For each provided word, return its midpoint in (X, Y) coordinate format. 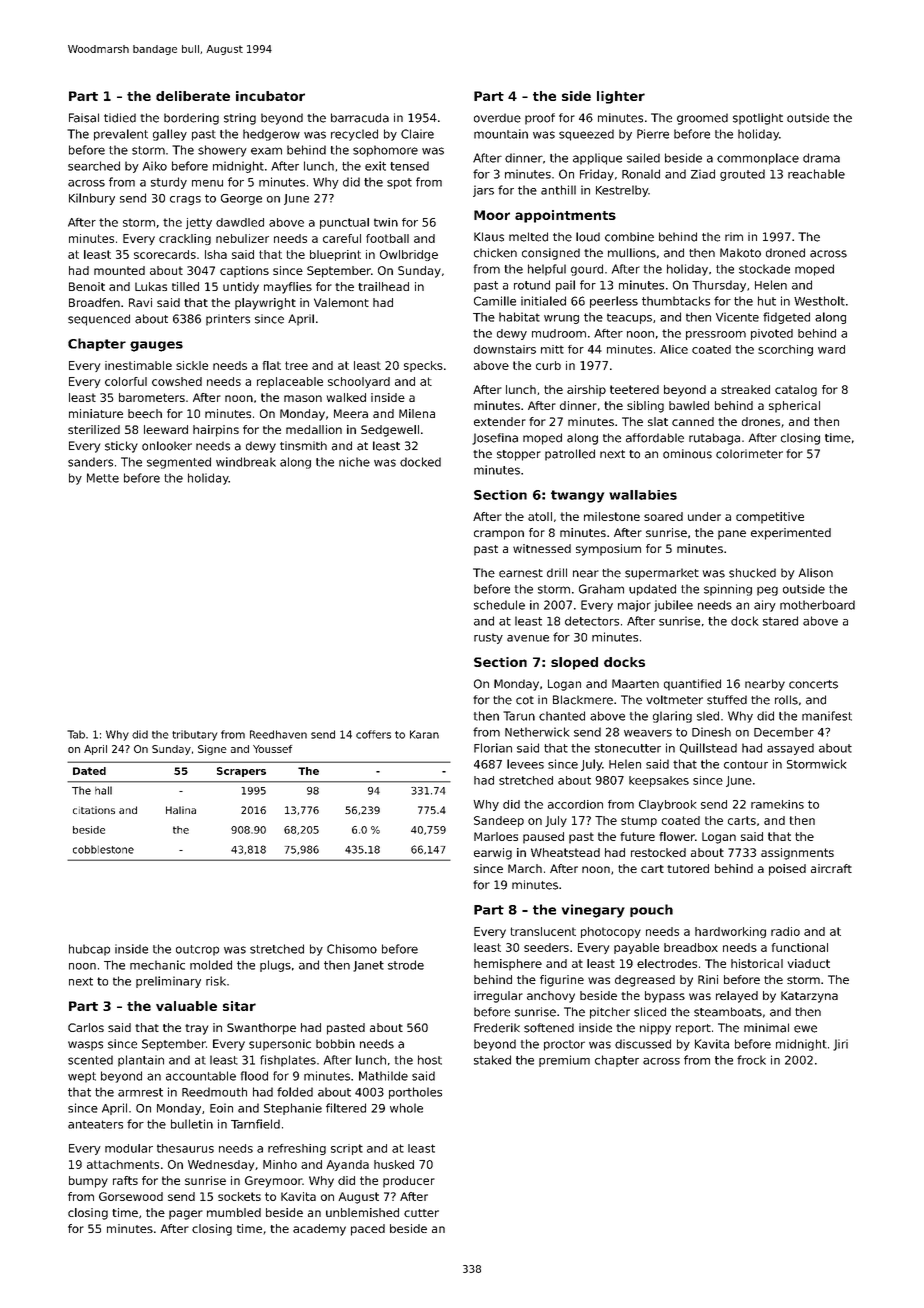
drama (821, 158)
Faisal (84, 118)
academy (319, 1230)
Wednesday (221, 1165)
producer (409, 1182)
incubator (270, 96)
